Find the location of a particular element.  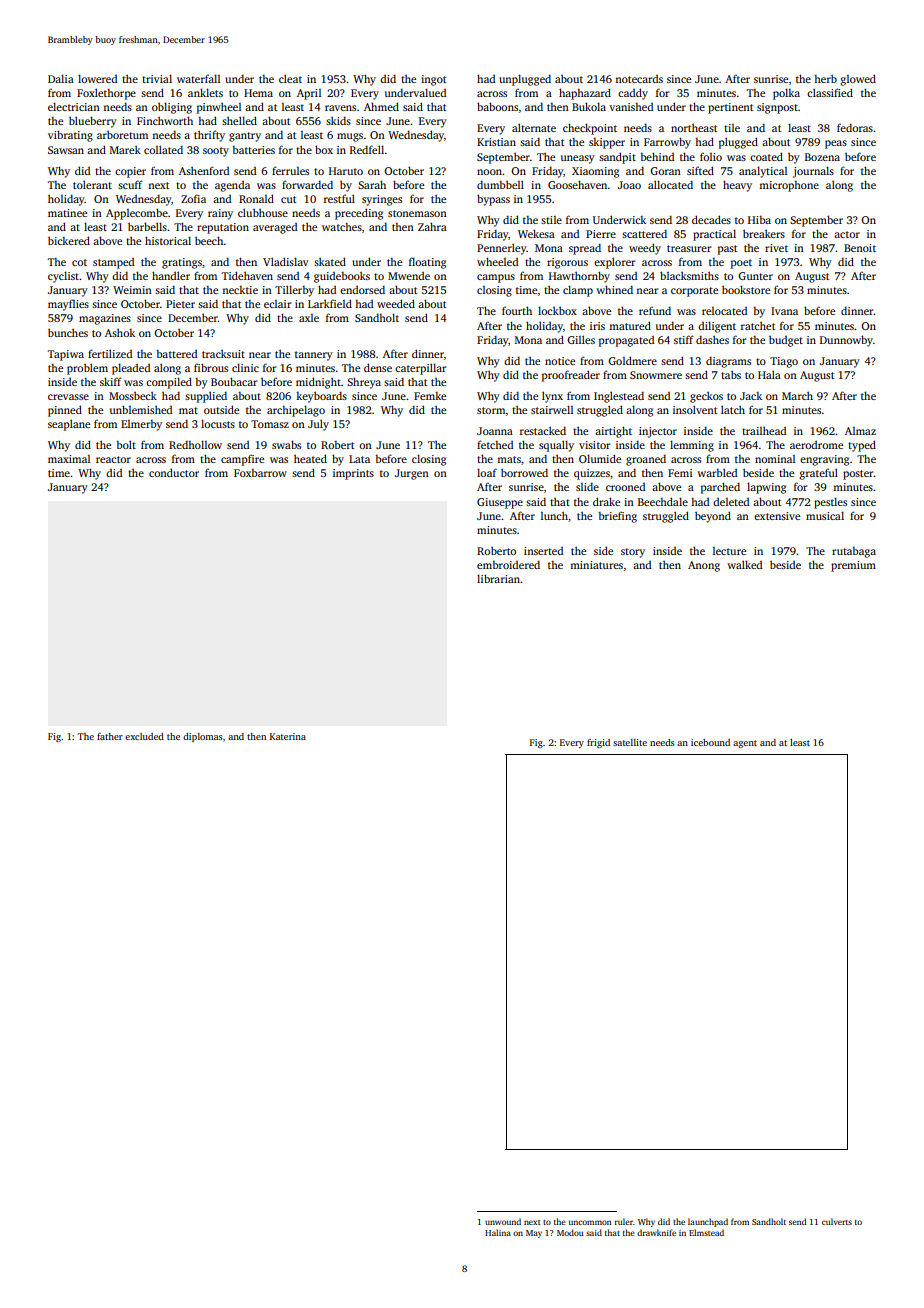

herb is located at coordinates (825, 78).
